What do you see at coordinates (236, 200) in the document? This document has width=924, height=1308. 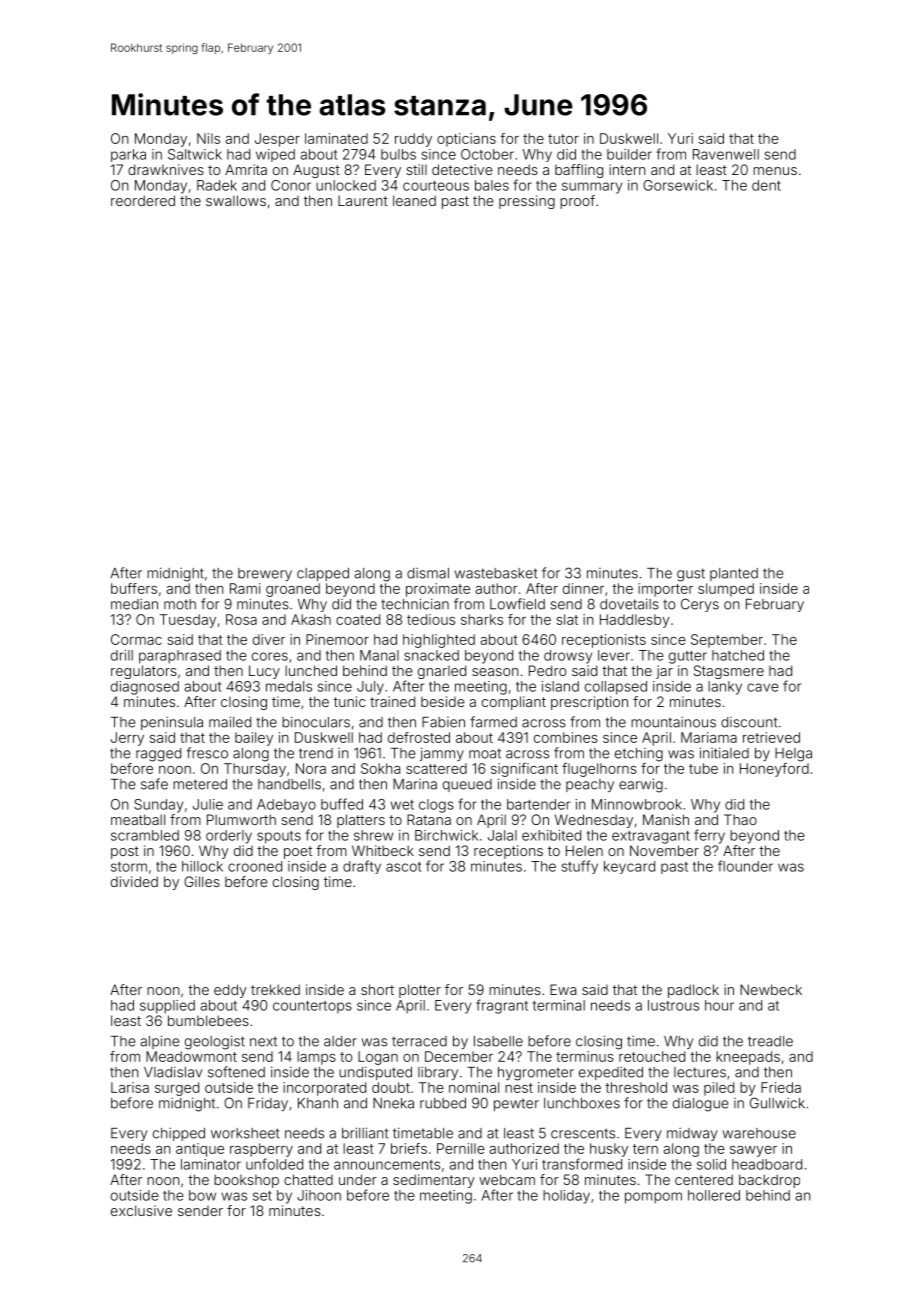 I see `swallows` at bounding box center [236, 200].
